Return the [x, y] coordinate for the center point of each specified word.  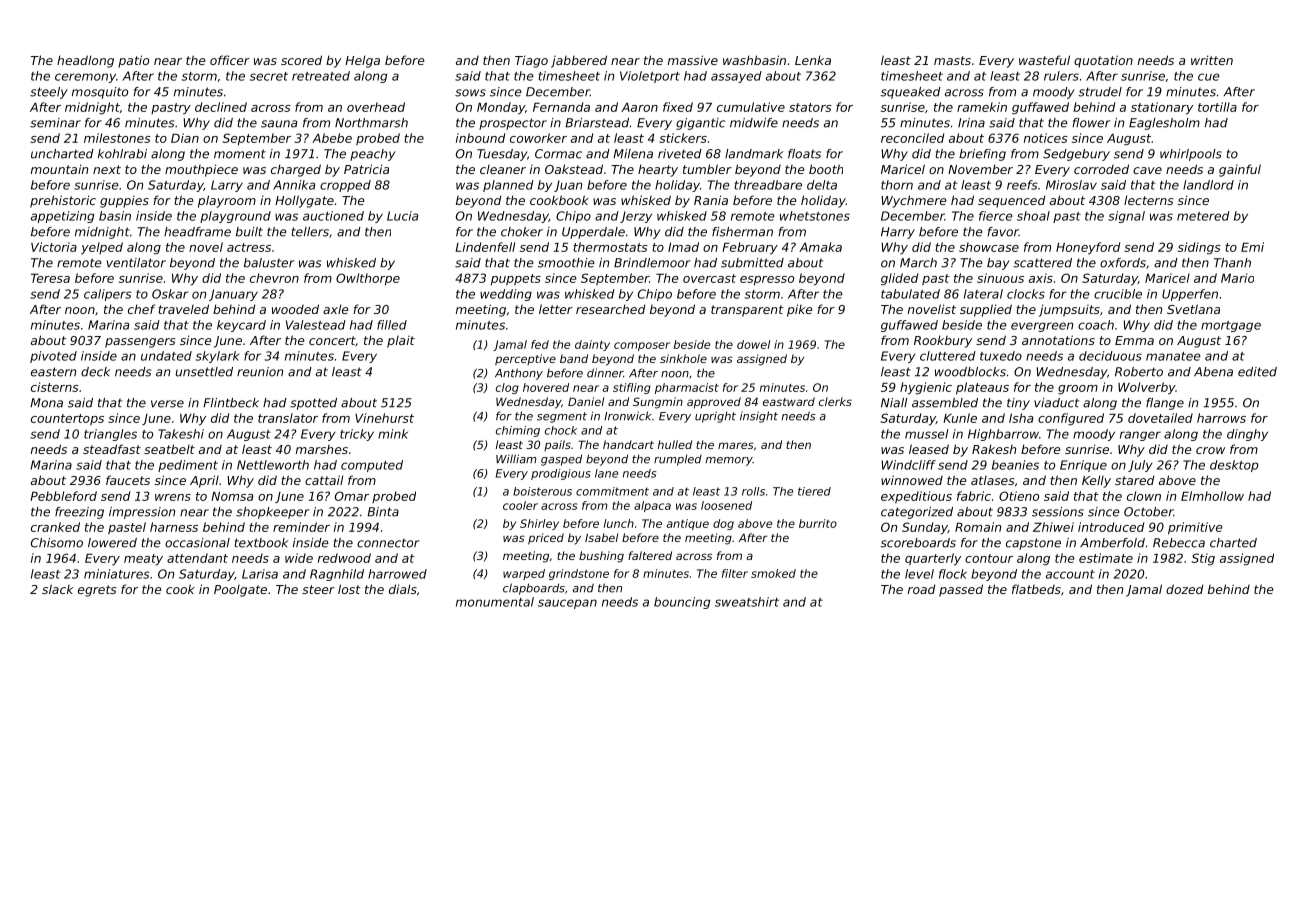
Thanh [1232, 263]
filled [392, 325]
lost [349, 589]
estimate [1106, 558]
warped [524, 574]
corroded [1101, 169]
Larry [227, 186]
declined [221, 107]
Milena [633, 154]
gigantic [700, 124]
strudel [1100, 92]
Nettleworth [273, 465]
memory [729, 461]
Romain [978, 527]
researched [610, 309]
